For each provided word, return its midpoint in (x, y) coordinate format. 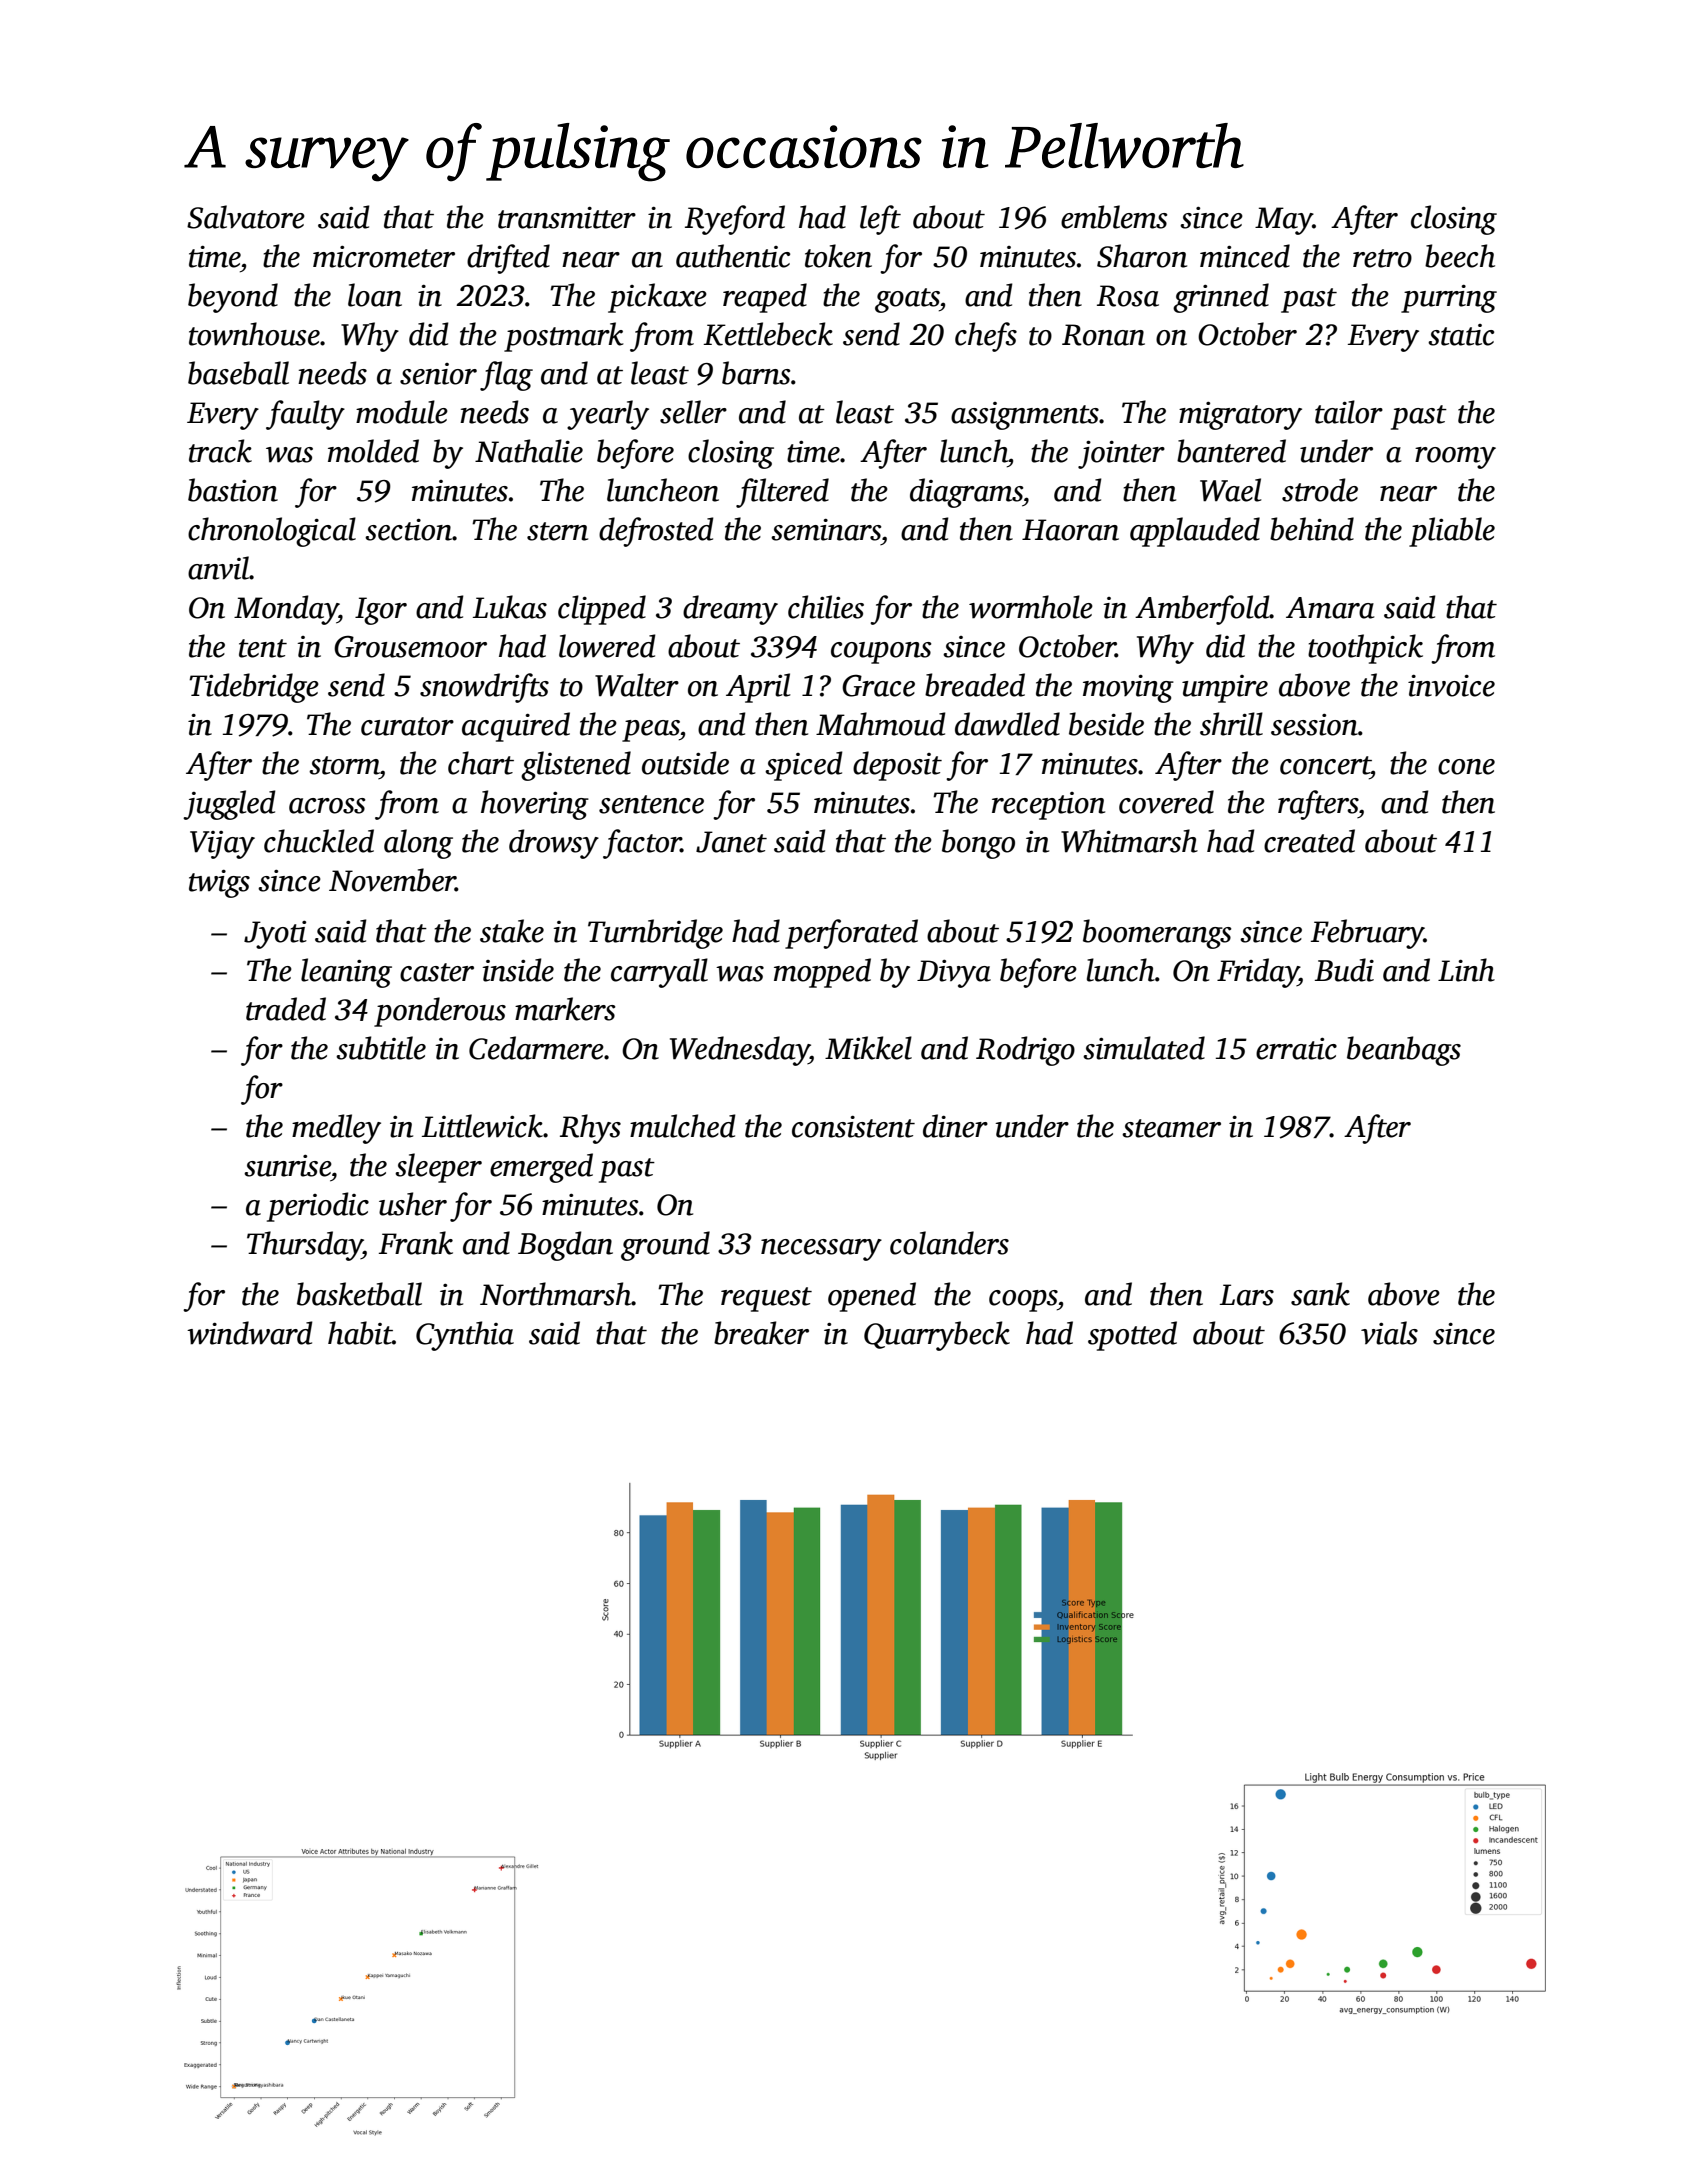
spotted (1132, 1336)
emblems (1114, 217)
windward (250, 1333)
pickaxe (657, 298)
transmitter (567, 218)
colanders (949, 1243)
